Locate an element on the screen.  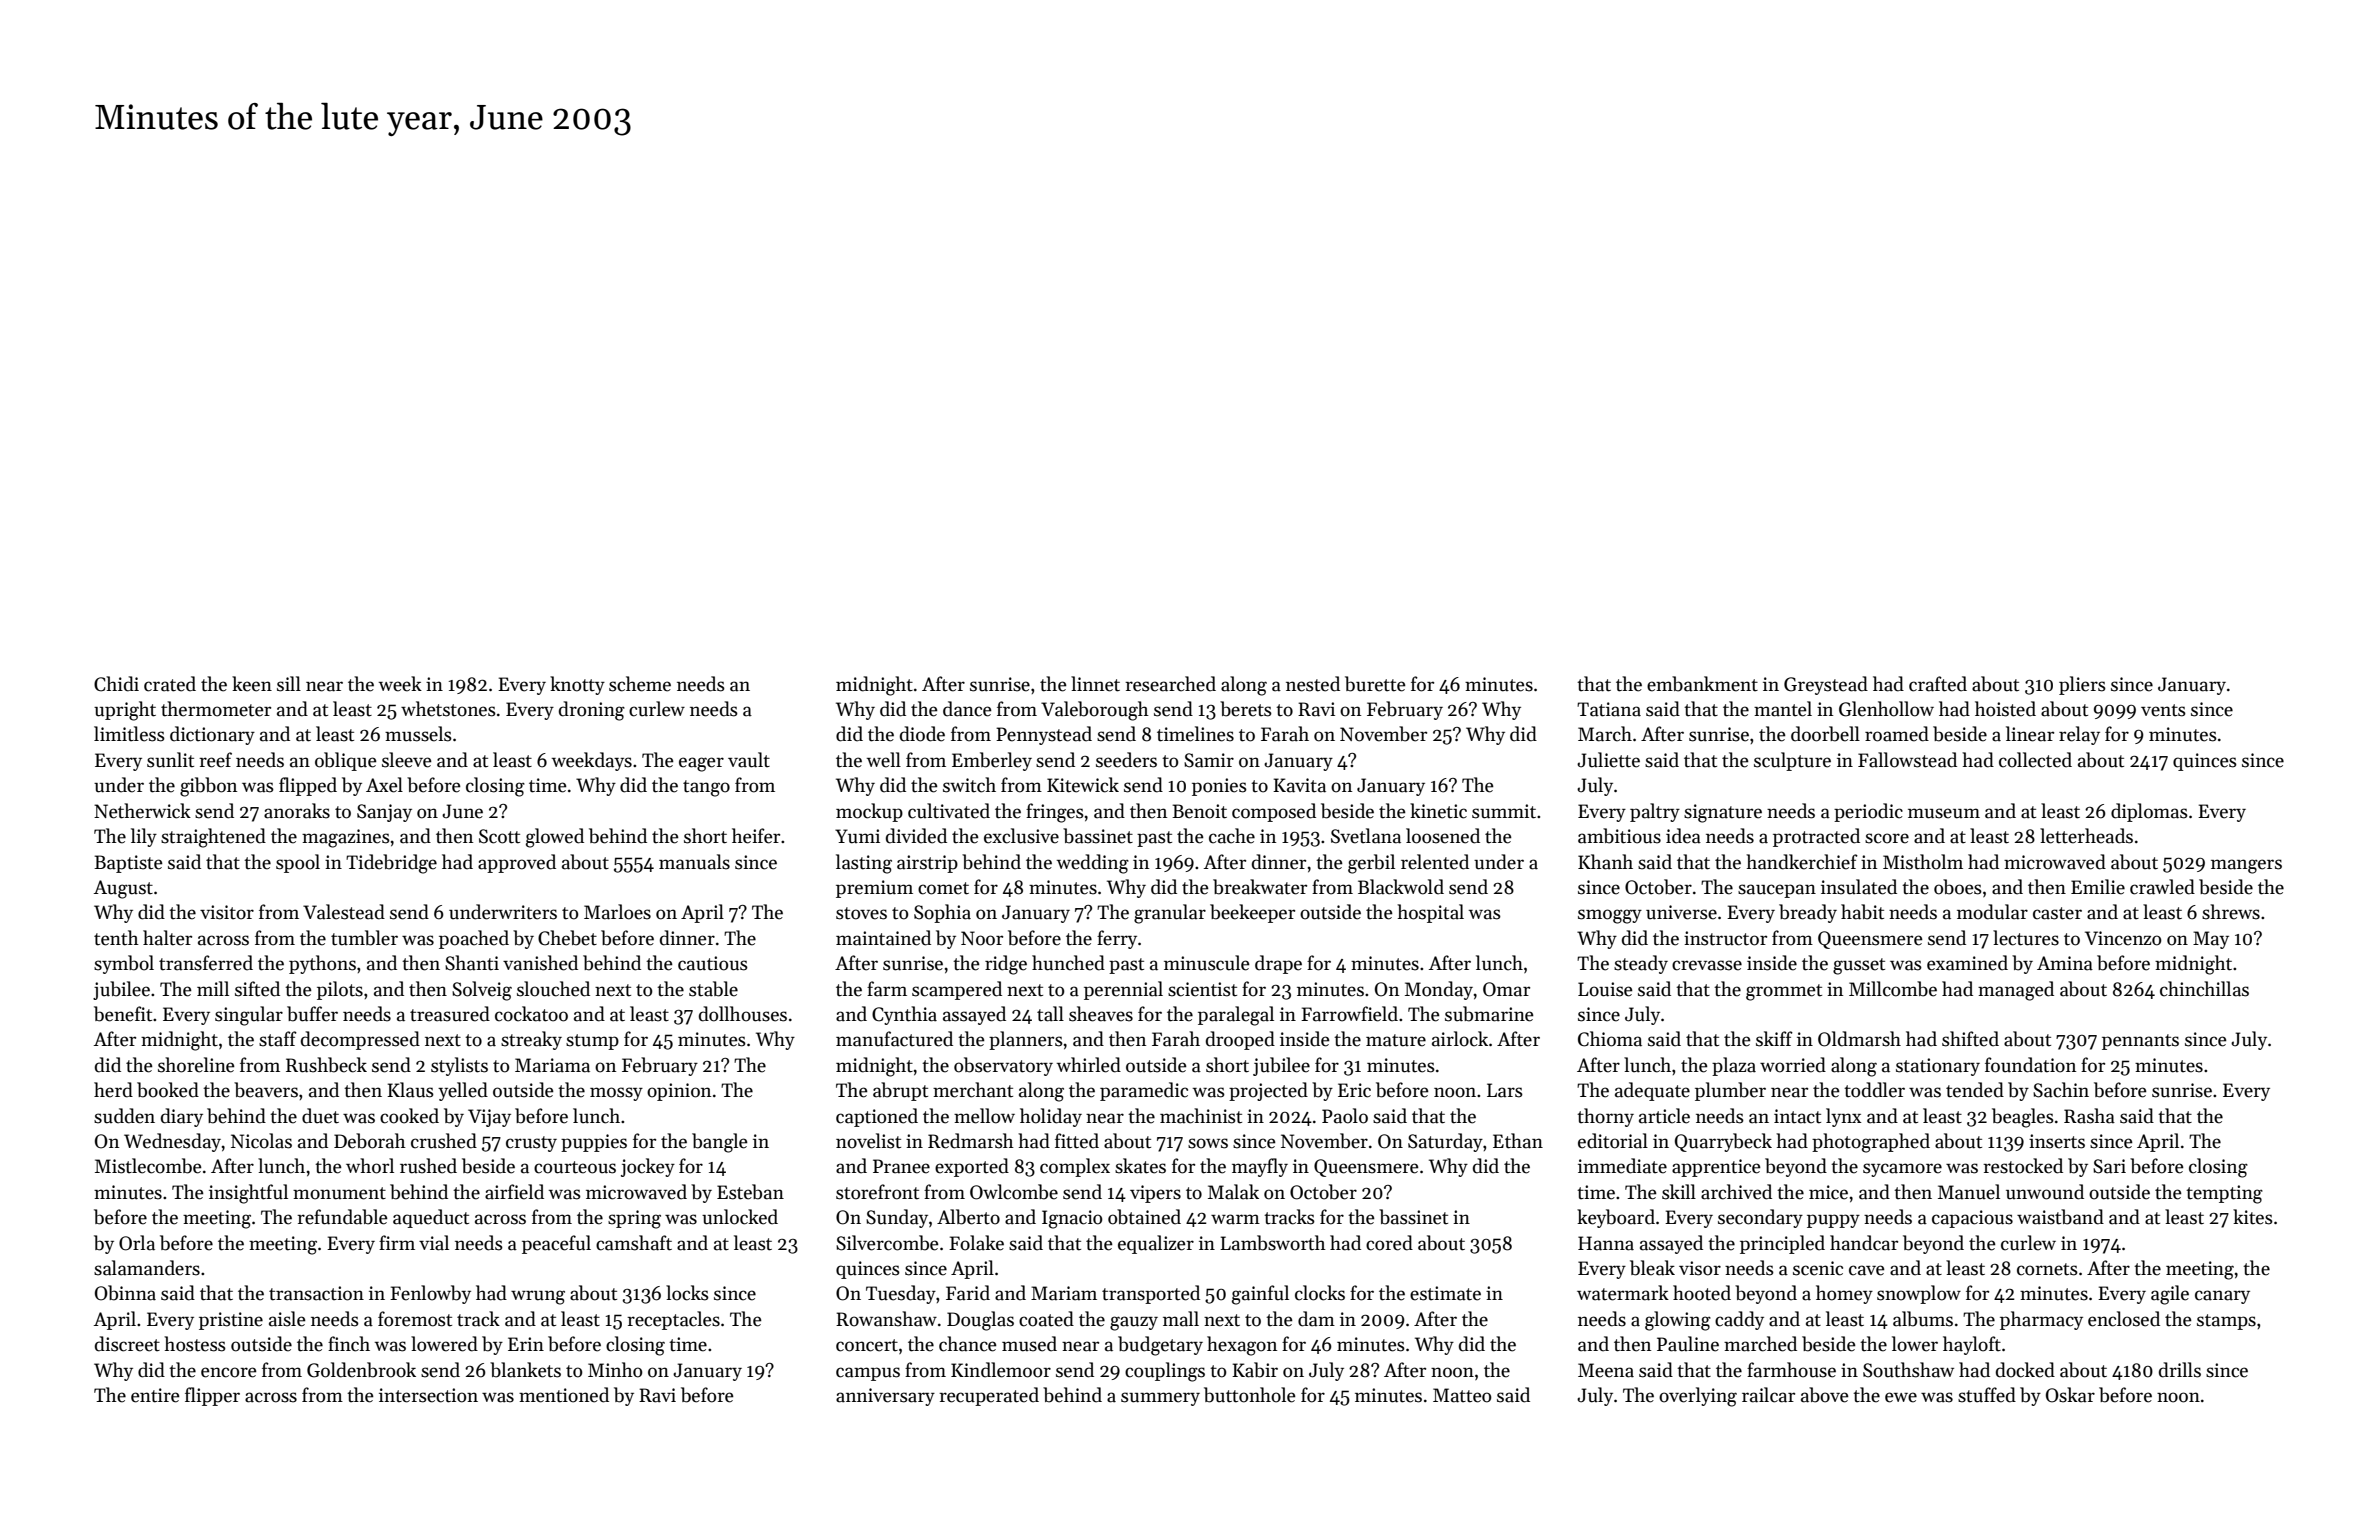
collected is located at coordinates (2035, 760).
